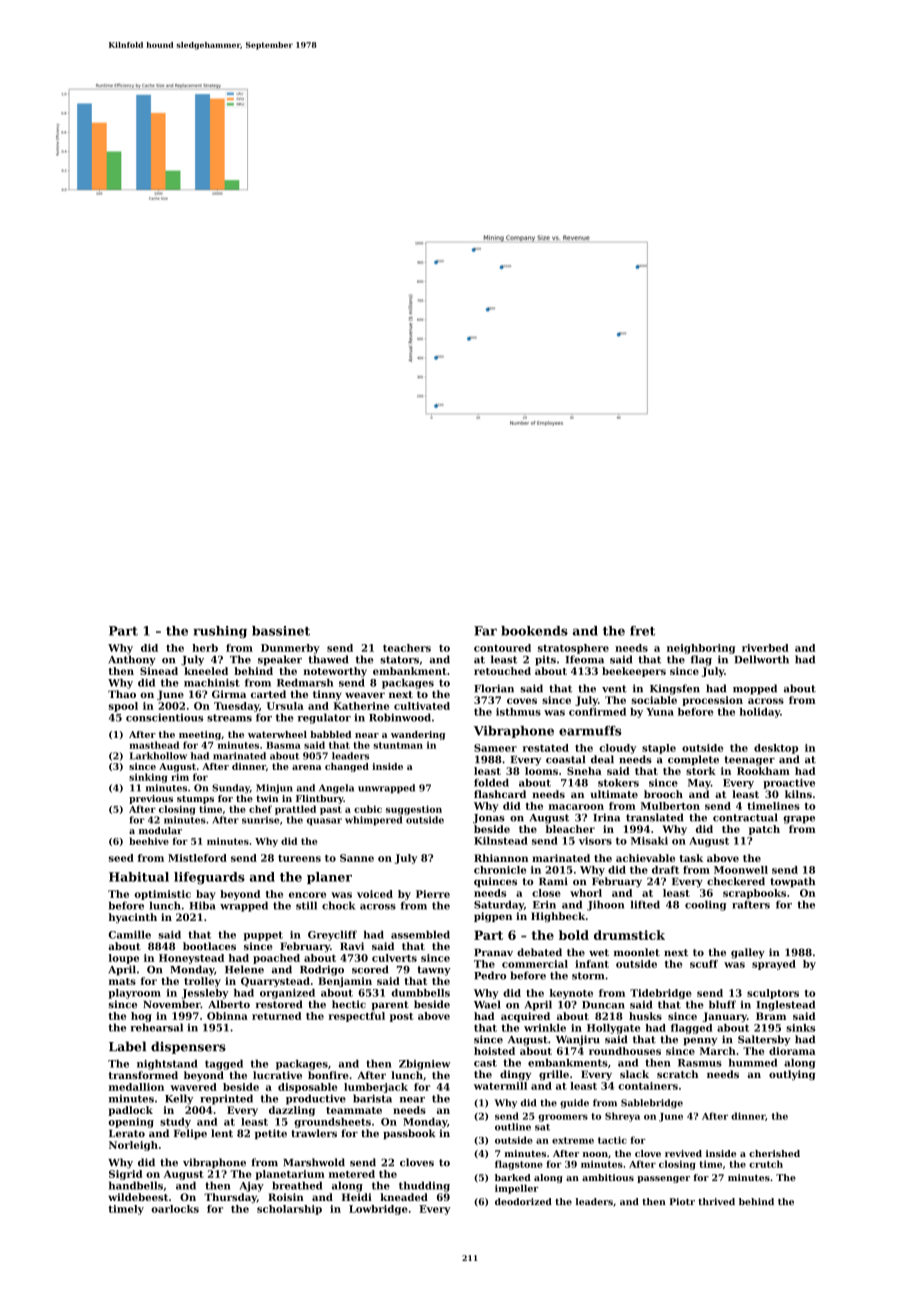 This document has height=1308, width=924. What do you see at coordinates (399, 660) in the document?
I see `stators` at bounding box center [399, 660].
